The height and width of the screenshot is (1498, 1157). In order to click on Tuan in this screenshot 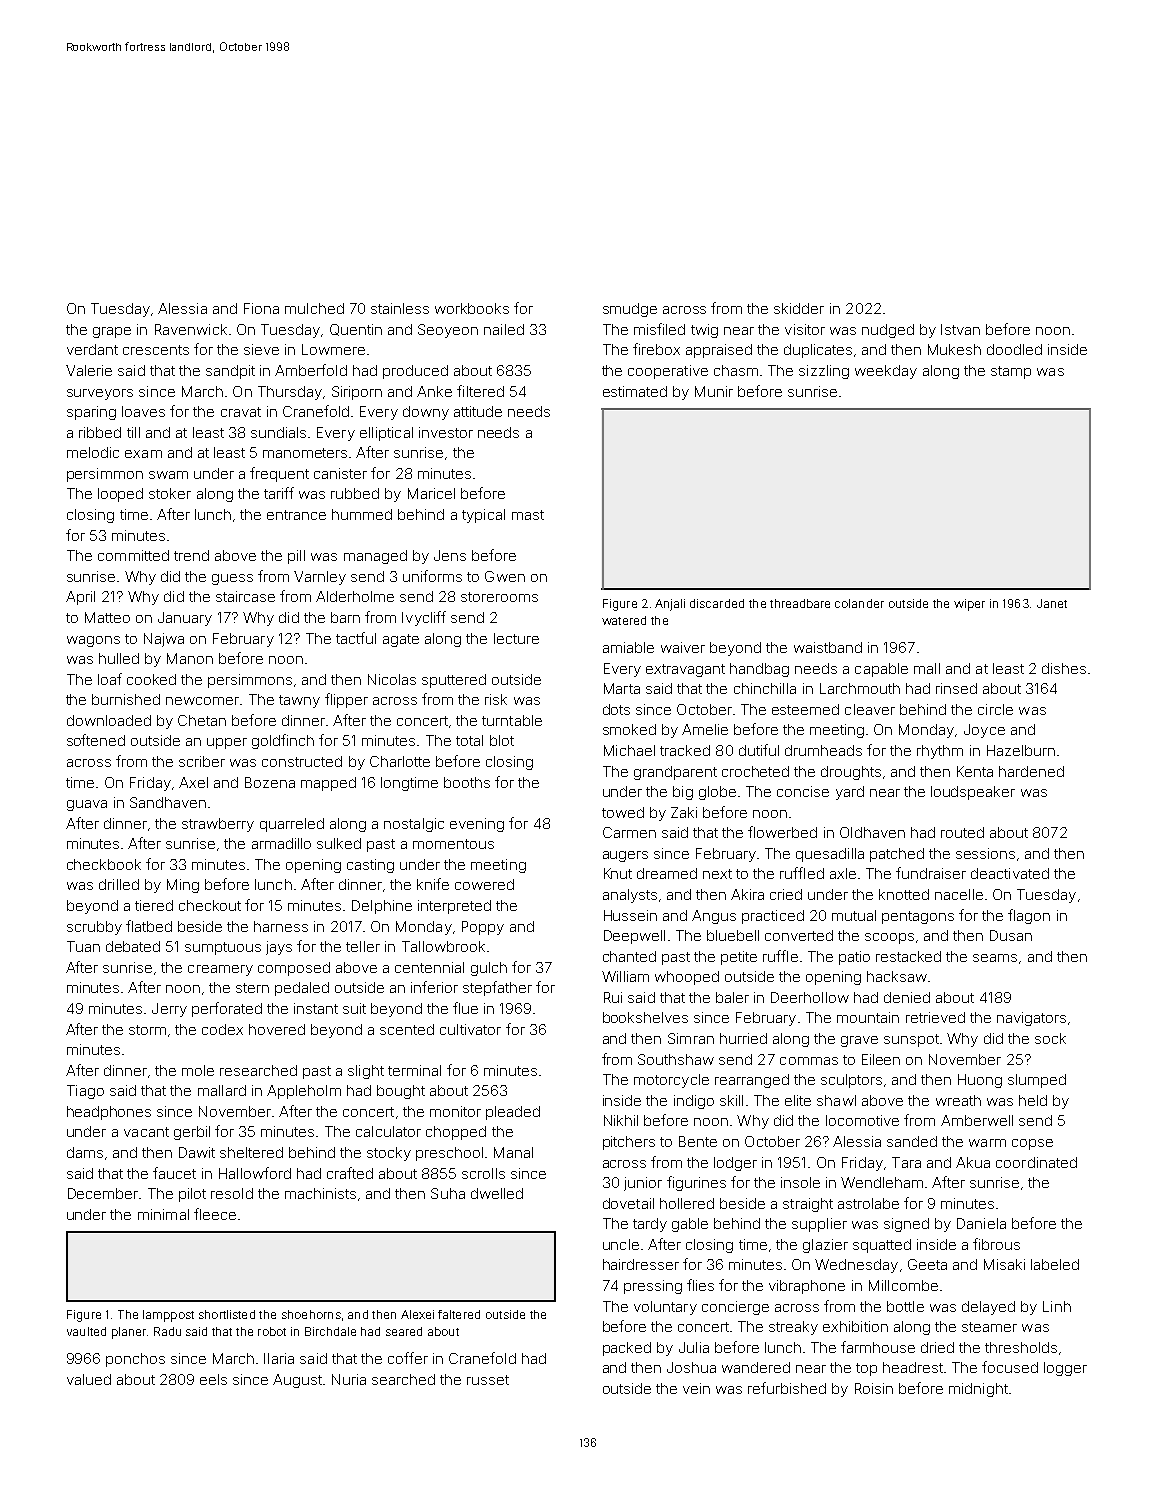, I will do `click(83, 946)`.
